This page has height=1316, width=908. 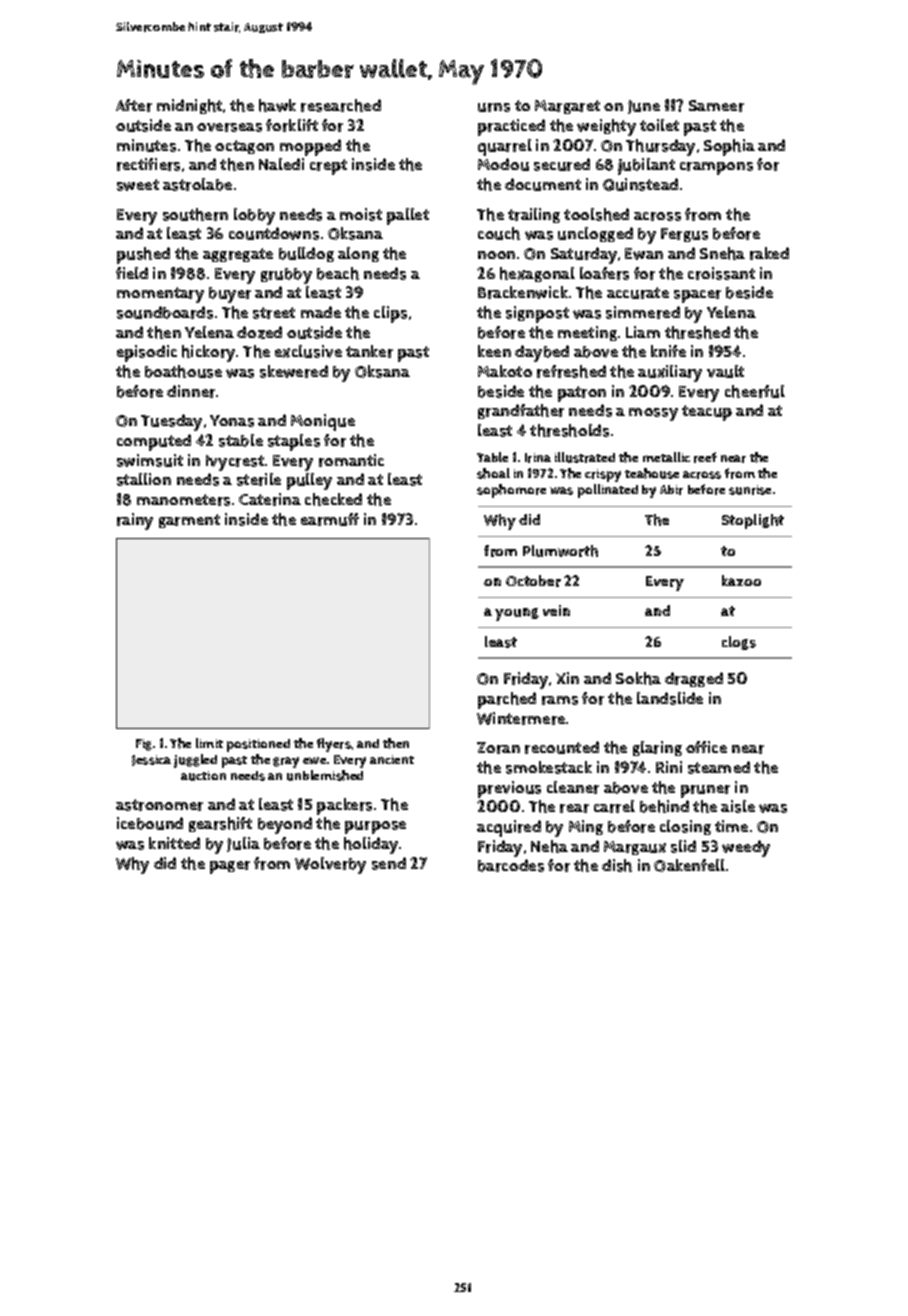 I want to click on urns, so click(x=494, y=107).
